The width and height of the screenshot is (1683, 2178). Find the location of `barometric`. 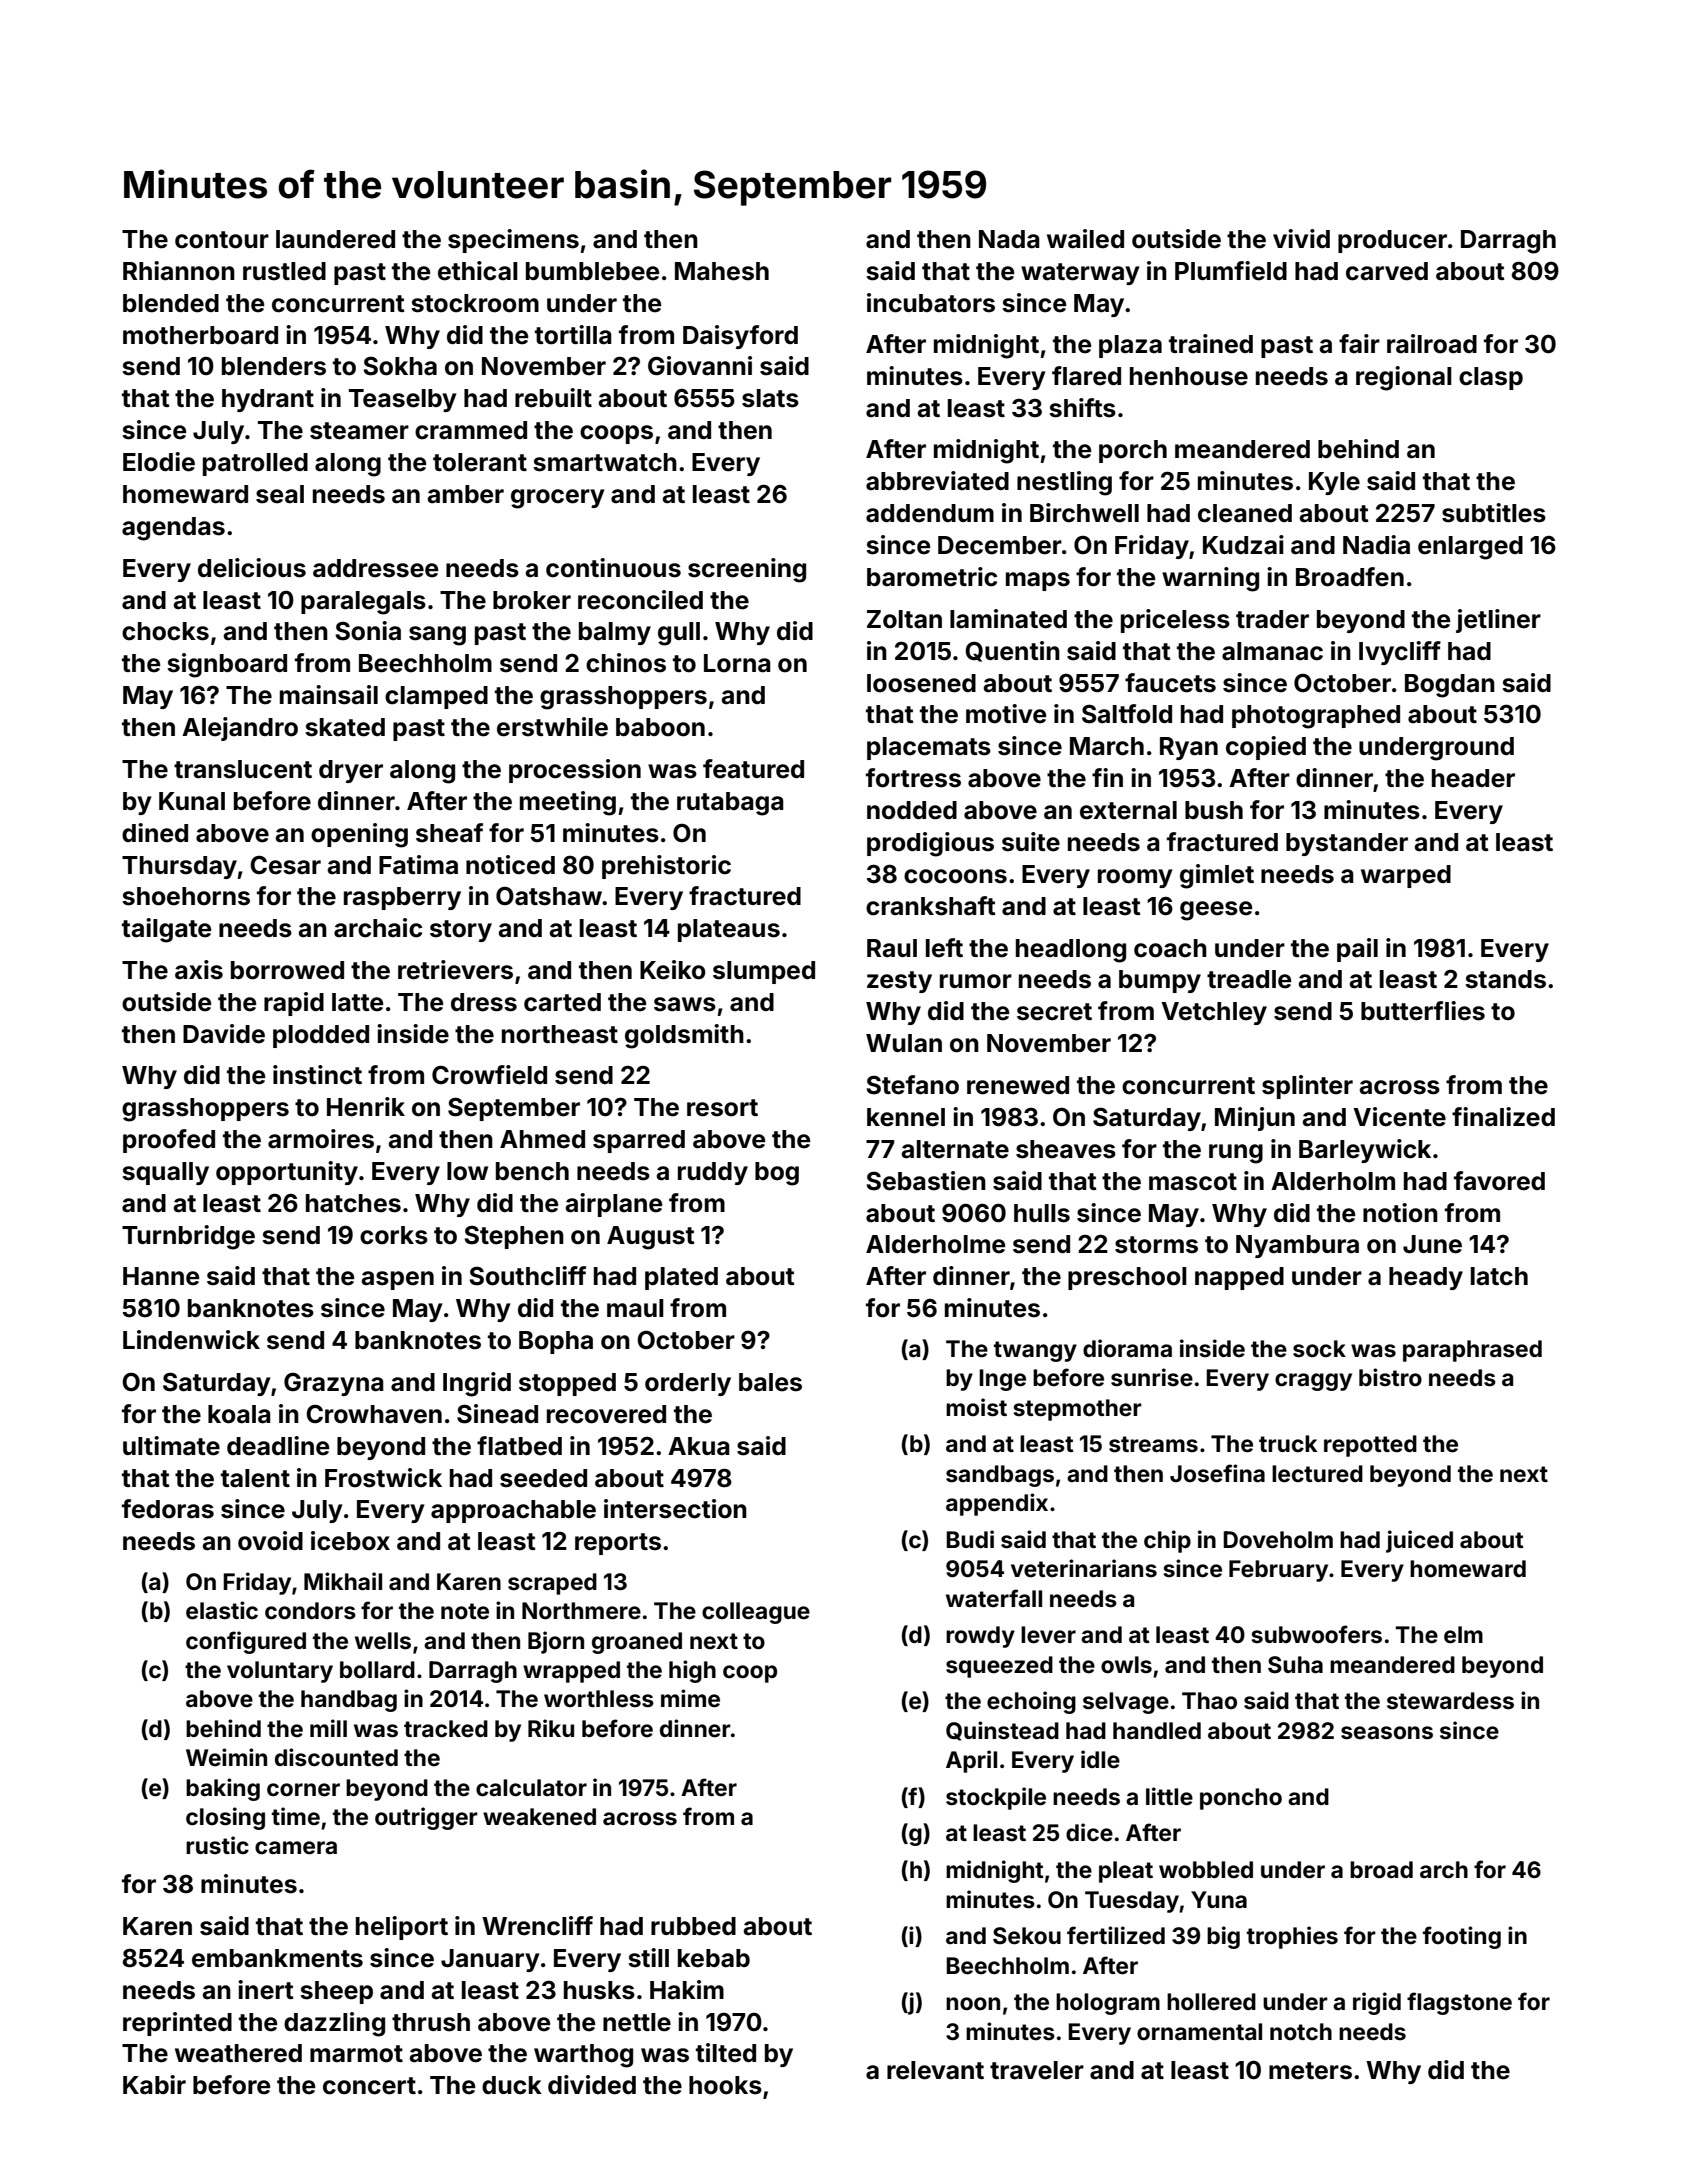

barometric is located at coordinates (932, 577).
